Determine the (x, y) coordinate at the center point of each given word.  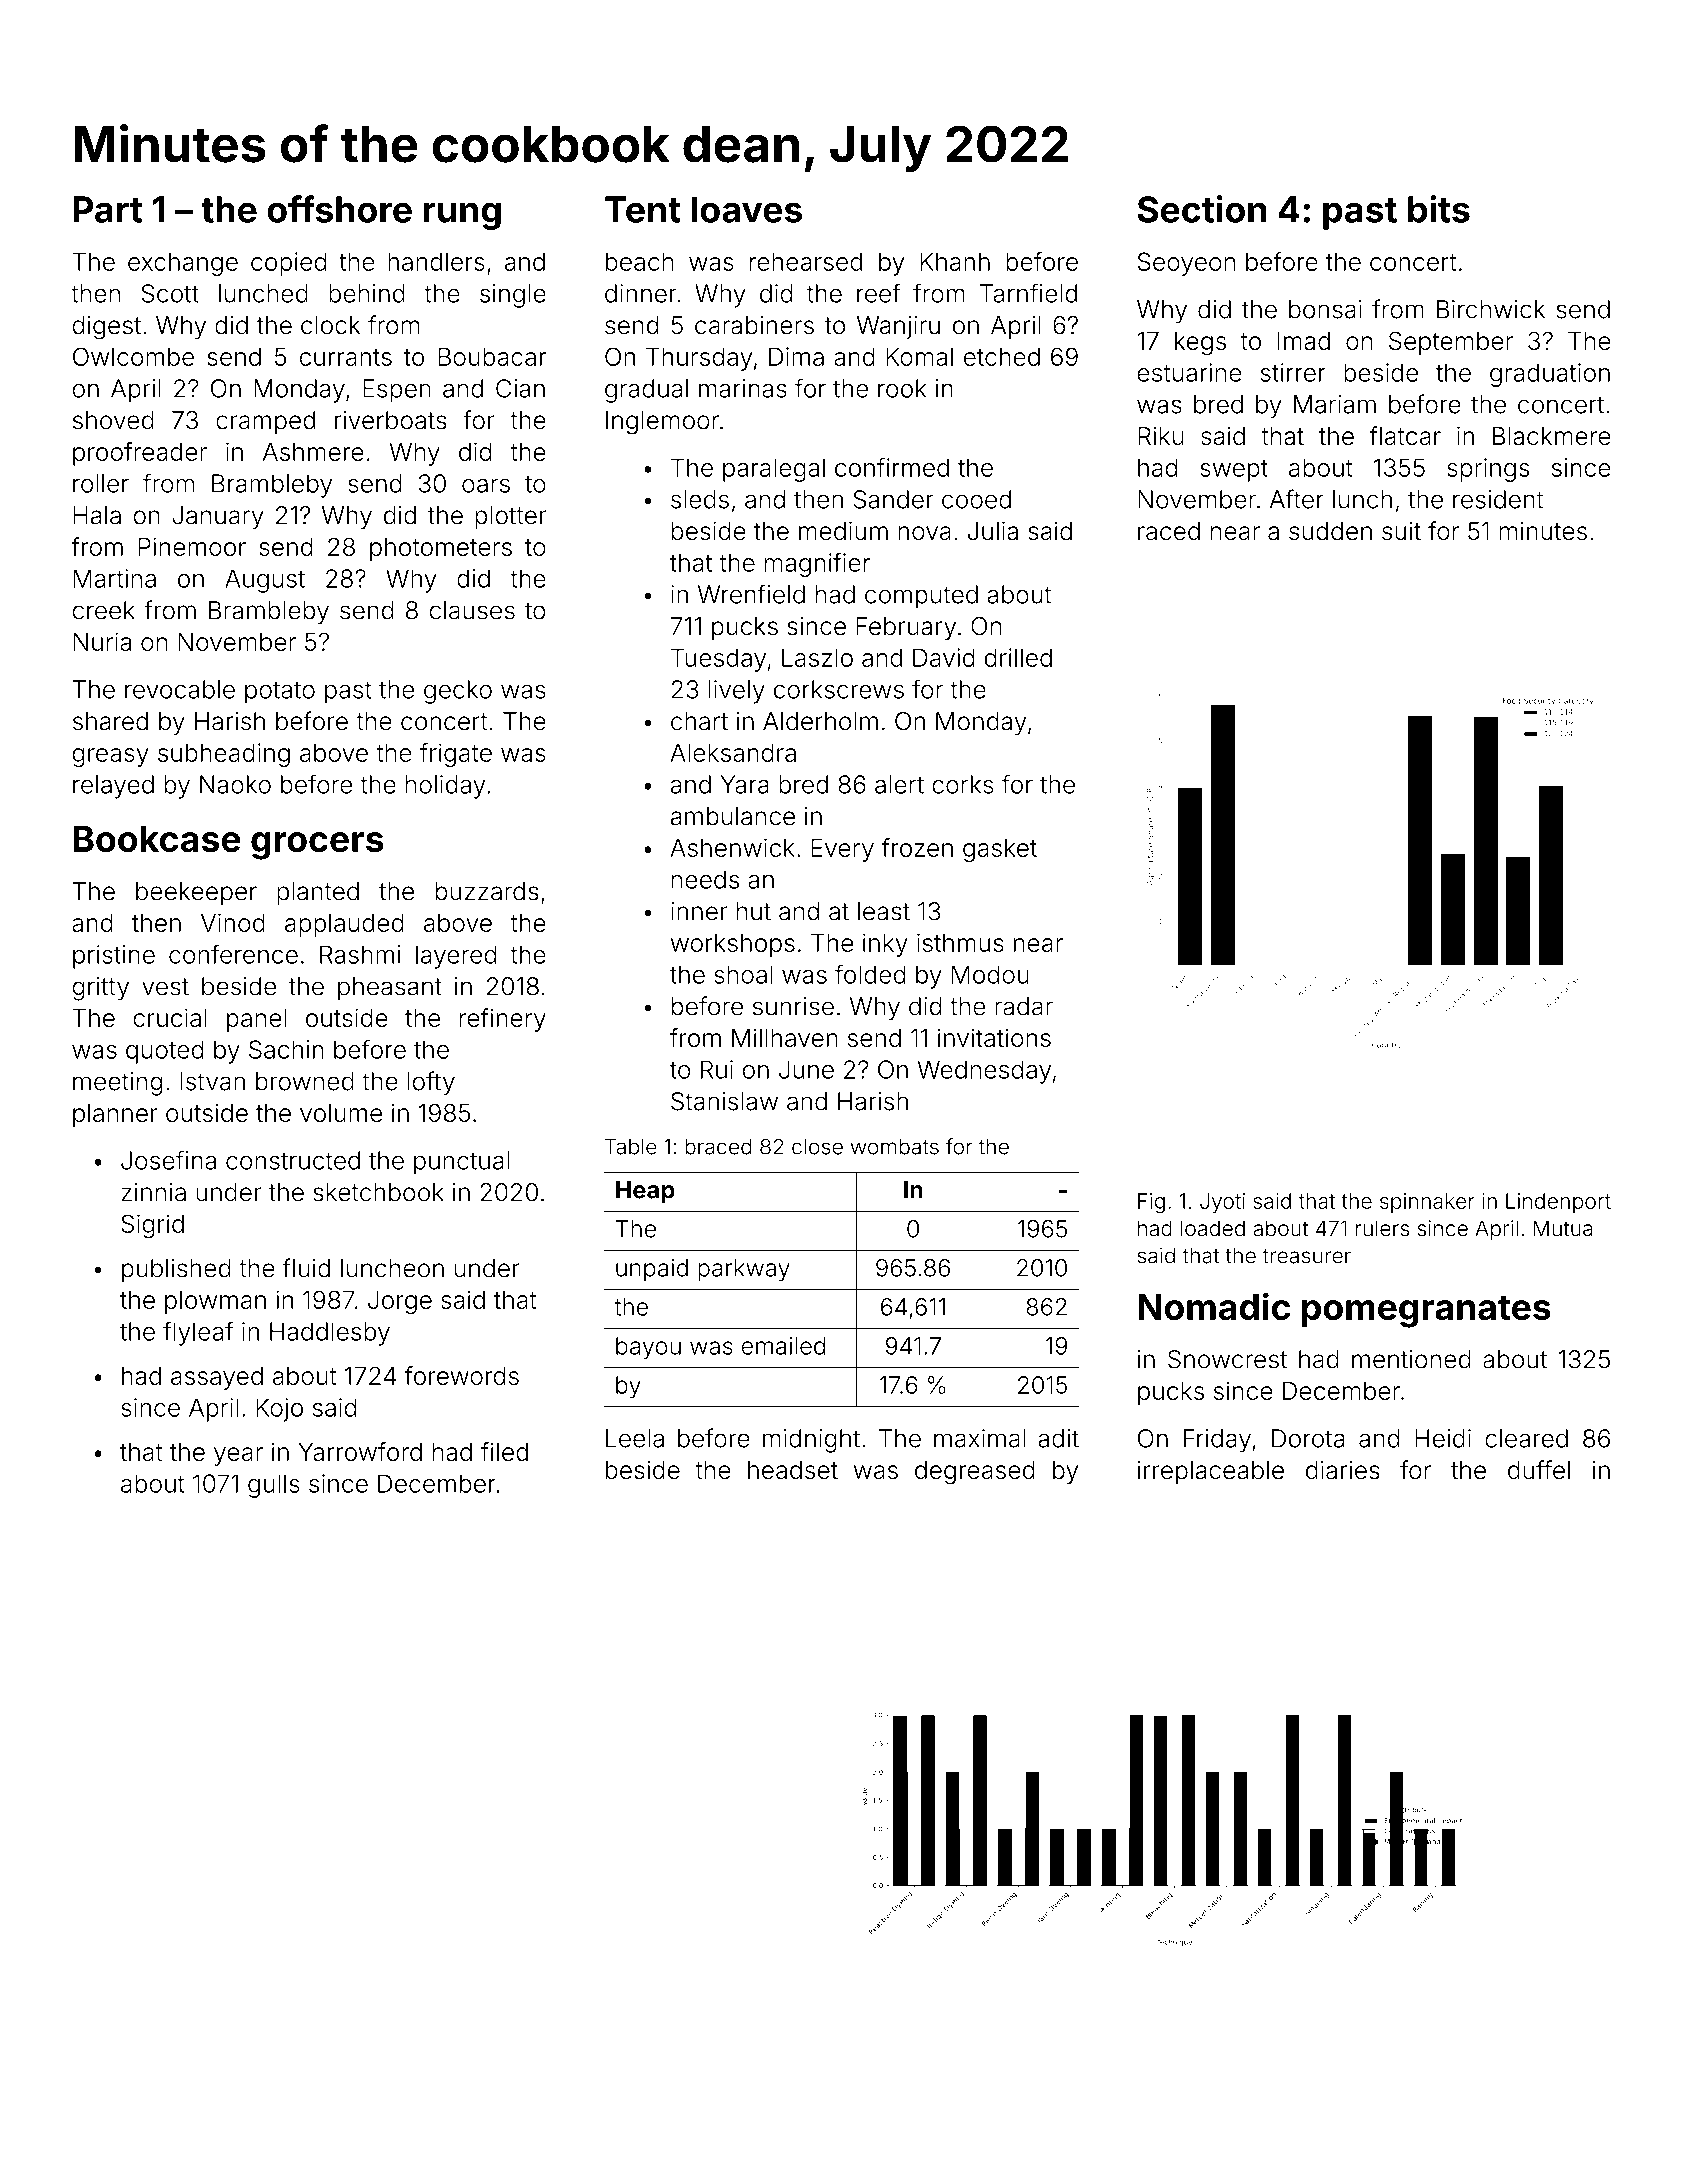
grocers (317, 846)
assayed (217, 1378)
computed (921, 597)
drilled (1018, 657)
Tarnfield (1028, 293)
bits (1439, 209)
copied (289, 264)
